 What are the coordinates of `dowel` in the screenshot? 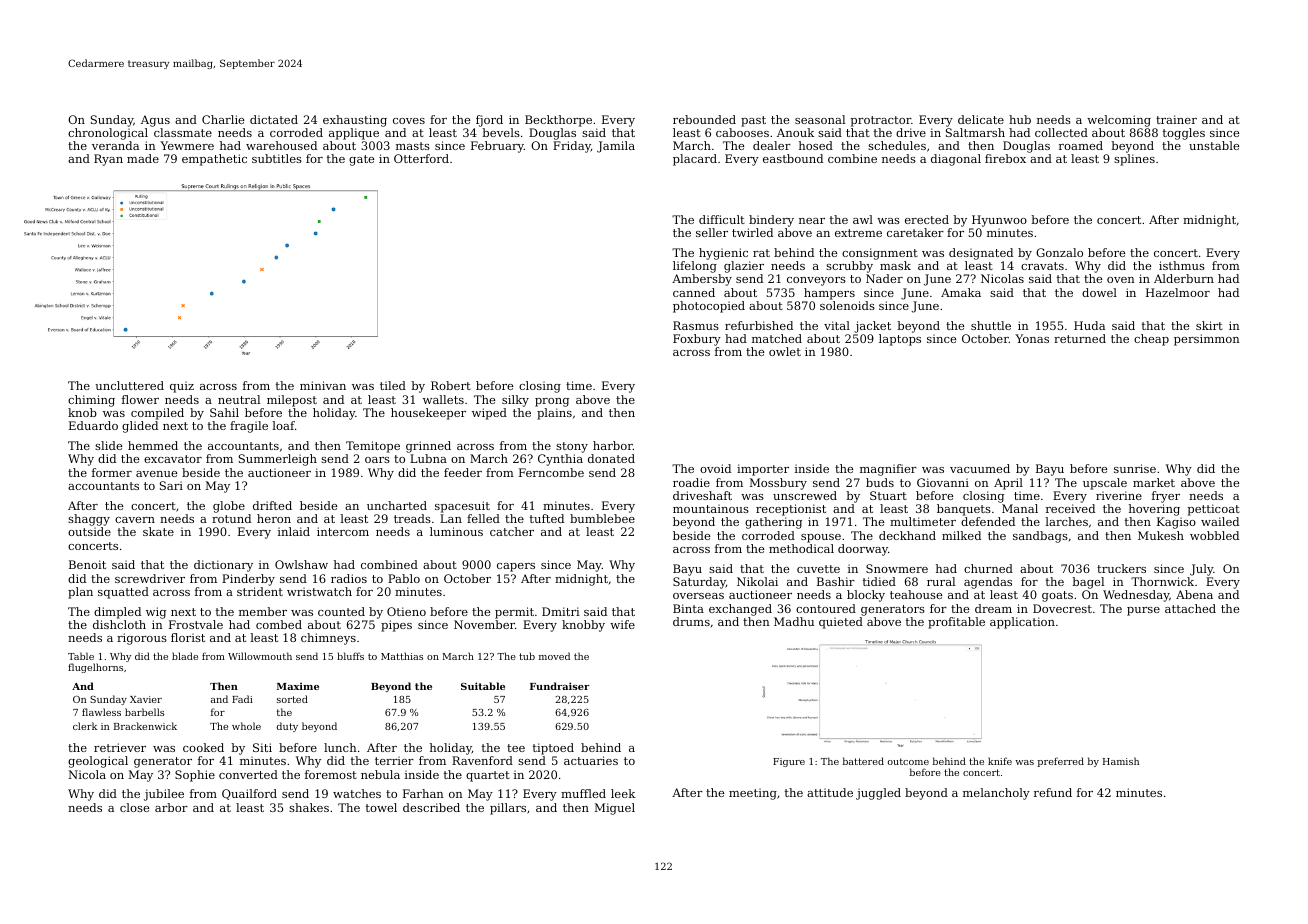 It's located at (1099, 292).
